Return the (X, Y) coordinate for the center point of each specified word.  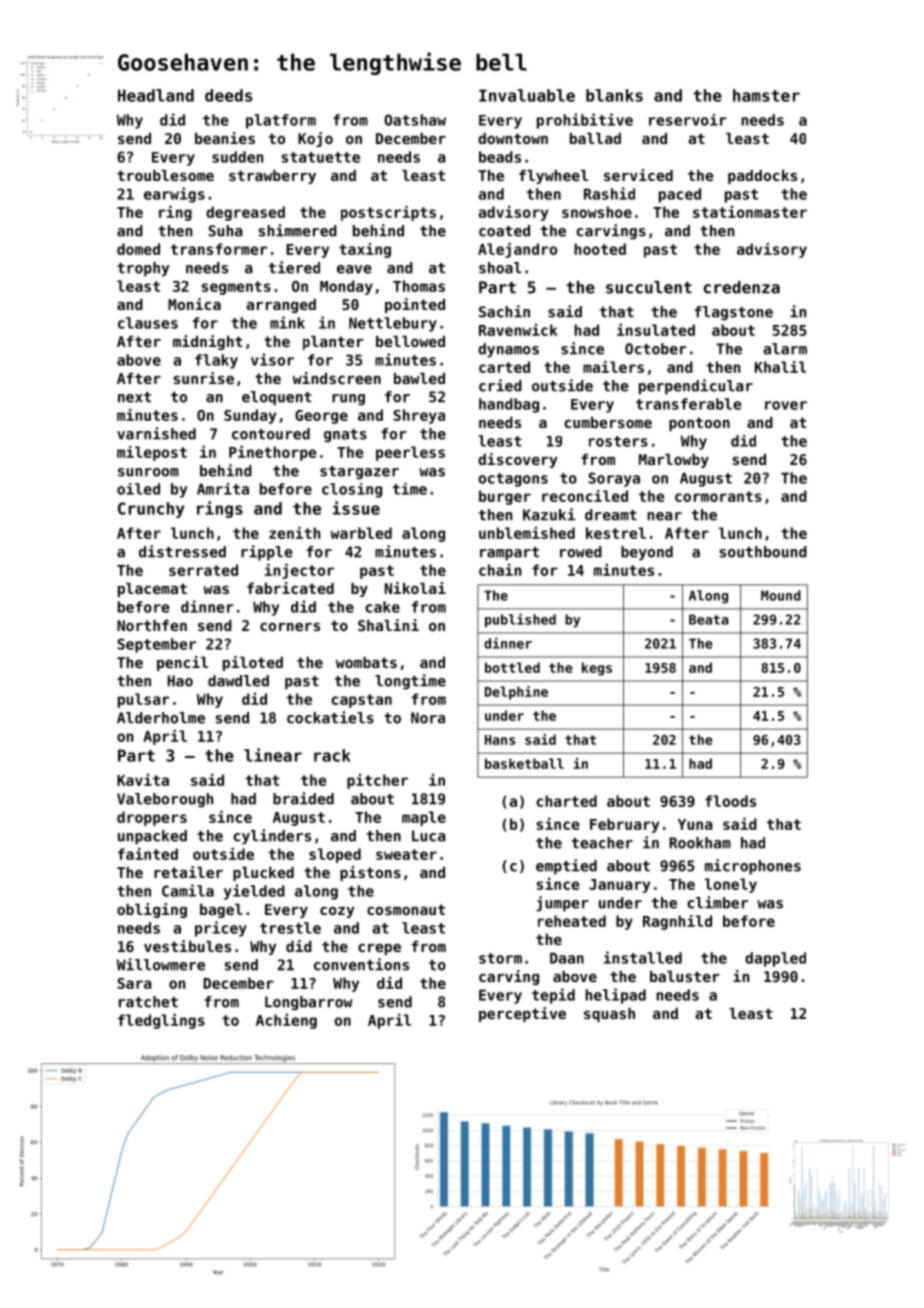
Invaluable (527, 95)
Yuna (695, 824)
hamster (766, 95)
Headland (156, 95)
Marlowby (674, 461)
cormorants (718, 496)
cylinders (272, 837)
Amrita (223, 489)
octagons (513, 480)
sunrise (204, 378)
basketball (524, 763)
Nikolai (415, 588)
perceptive (522, 1014)
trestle (290, 928)
